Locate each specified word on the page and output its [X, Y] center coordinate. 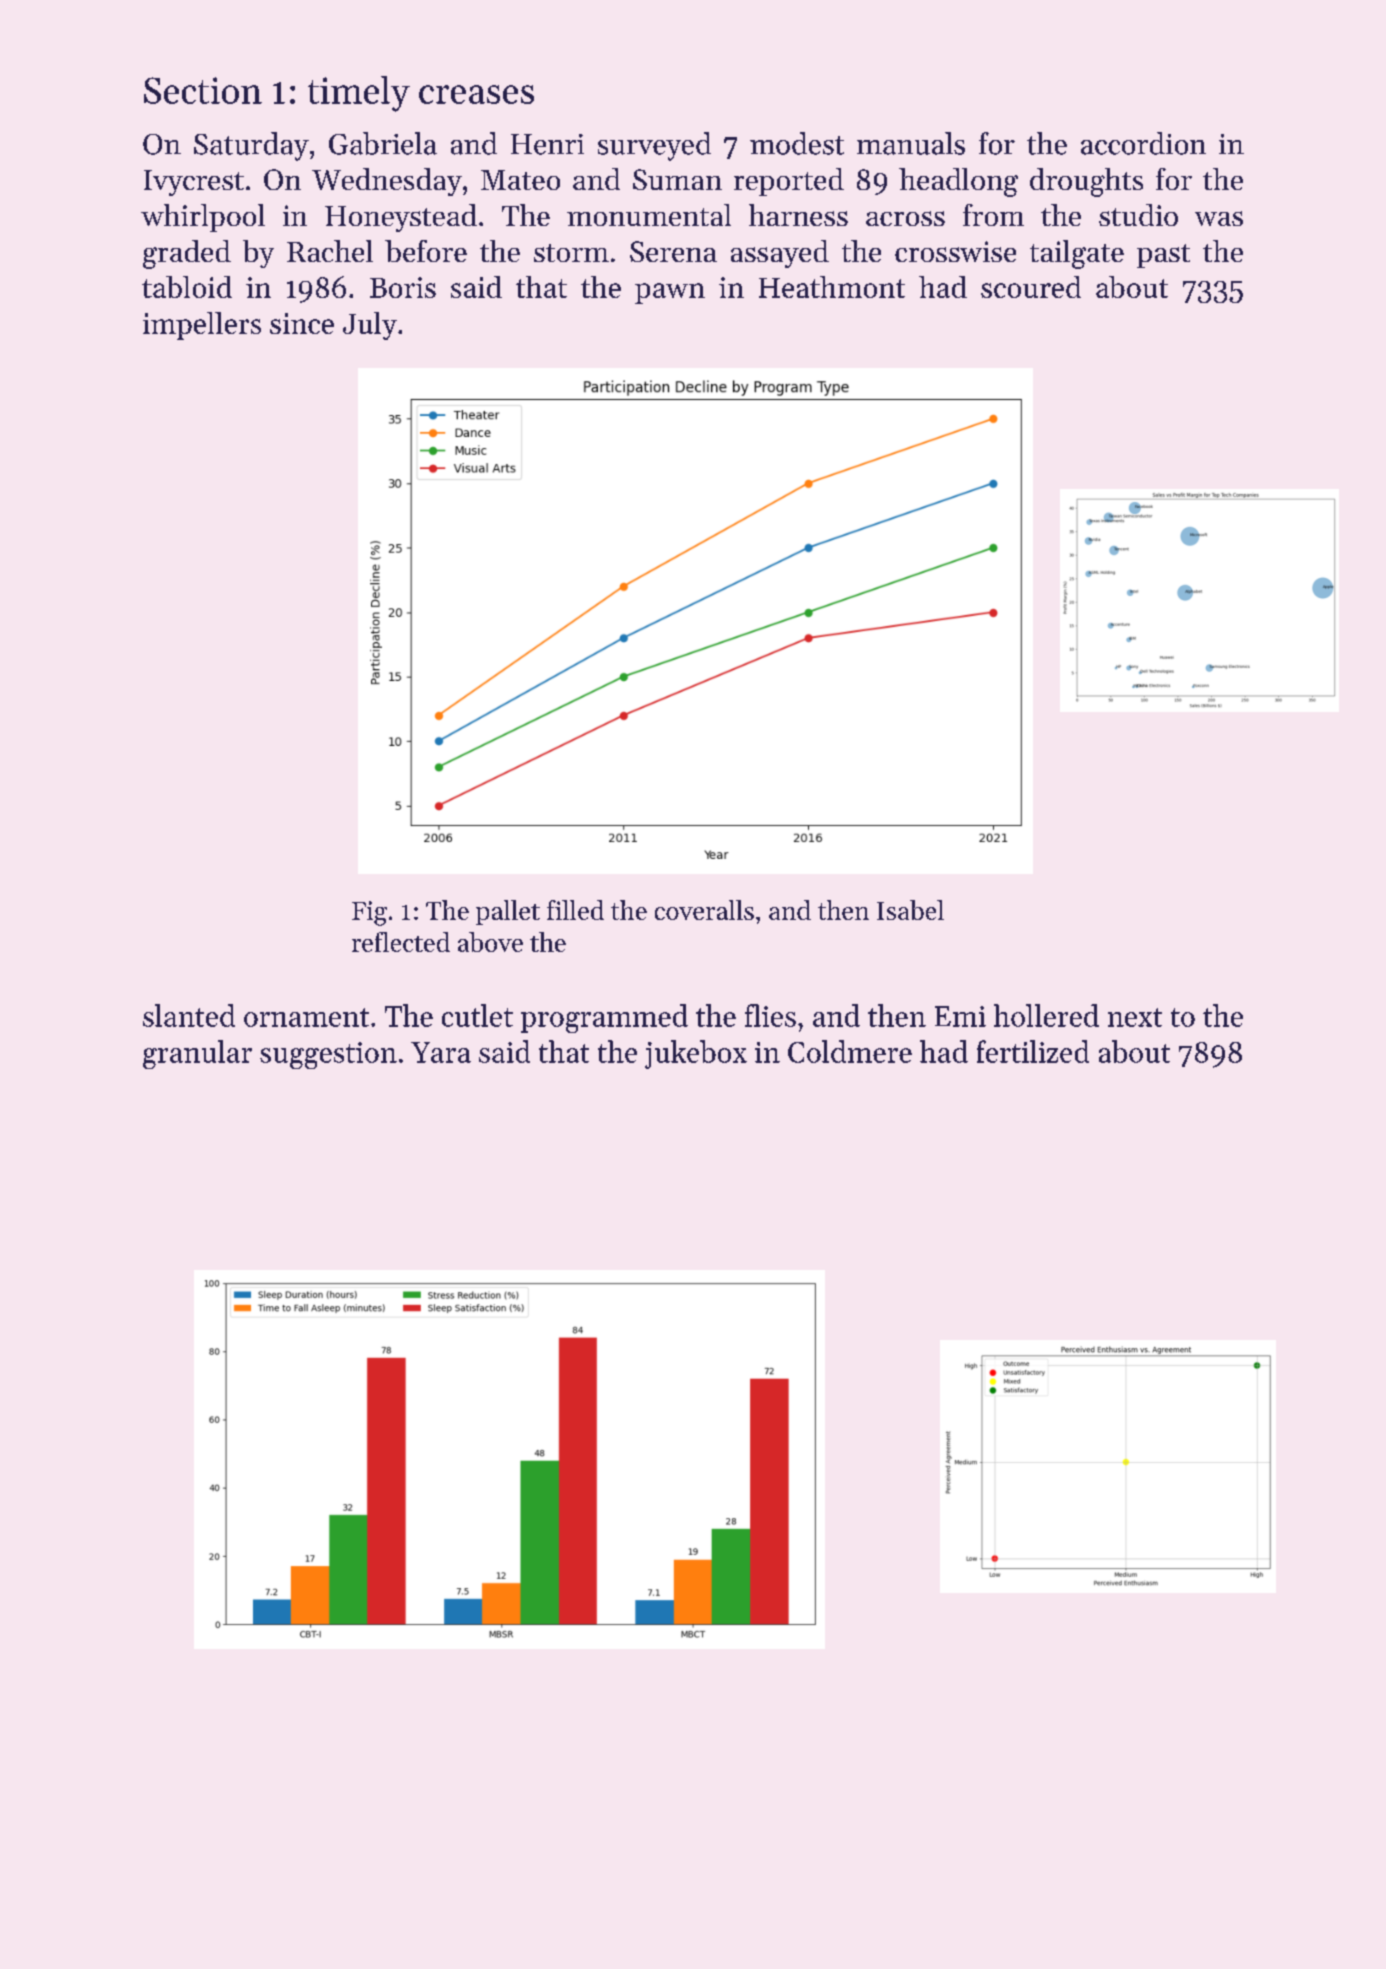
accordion [1143, 143]
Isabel [910, 910]
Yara [441, 1052]
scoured [1031, 287]
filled [575, 910]
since [302, 323]
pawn [670, 293]
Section [203, 90]
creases [476, 94]
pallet [508, 912]
